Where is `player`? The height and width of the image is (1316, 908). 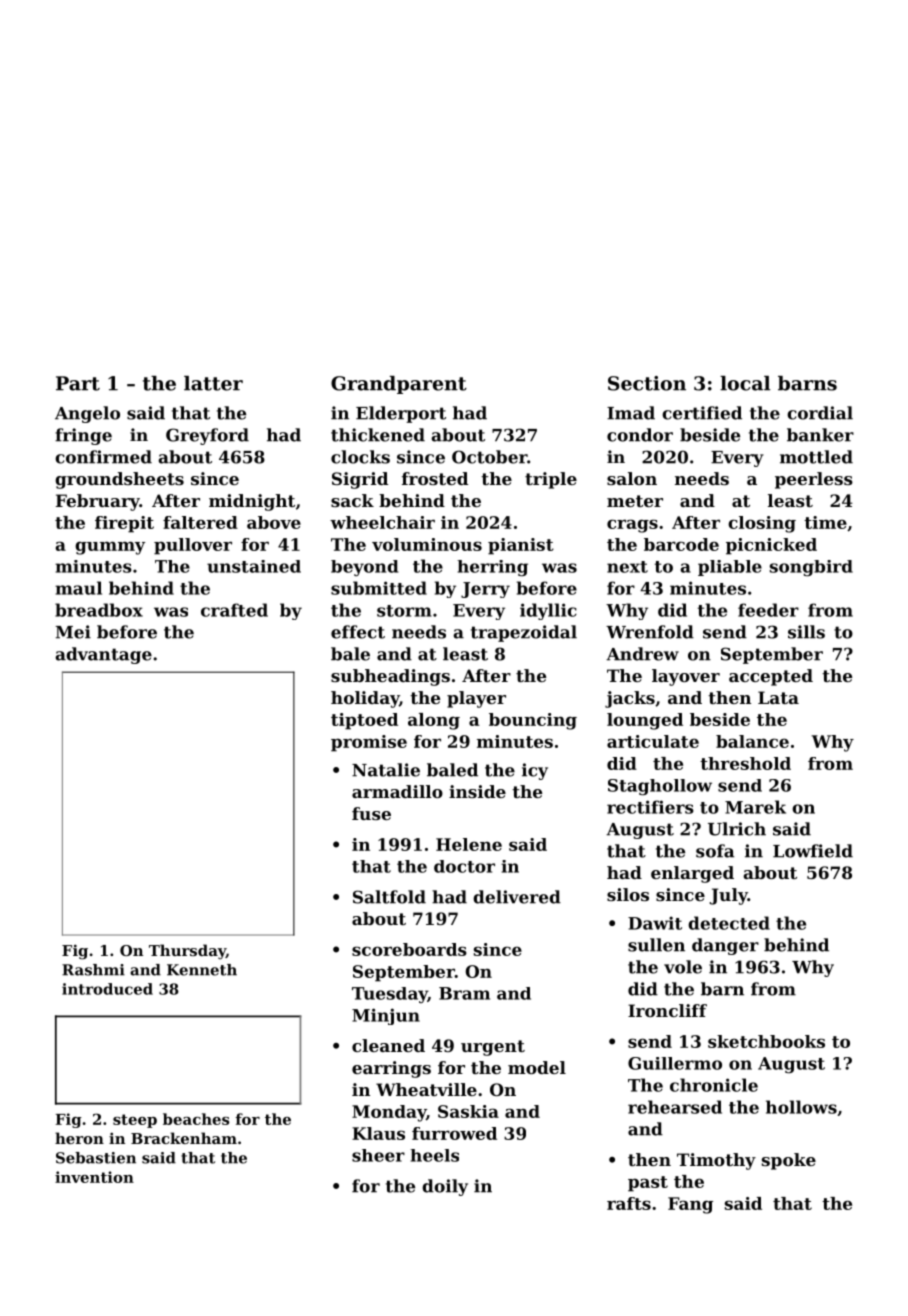 player is located at coordinates (476, 699).
